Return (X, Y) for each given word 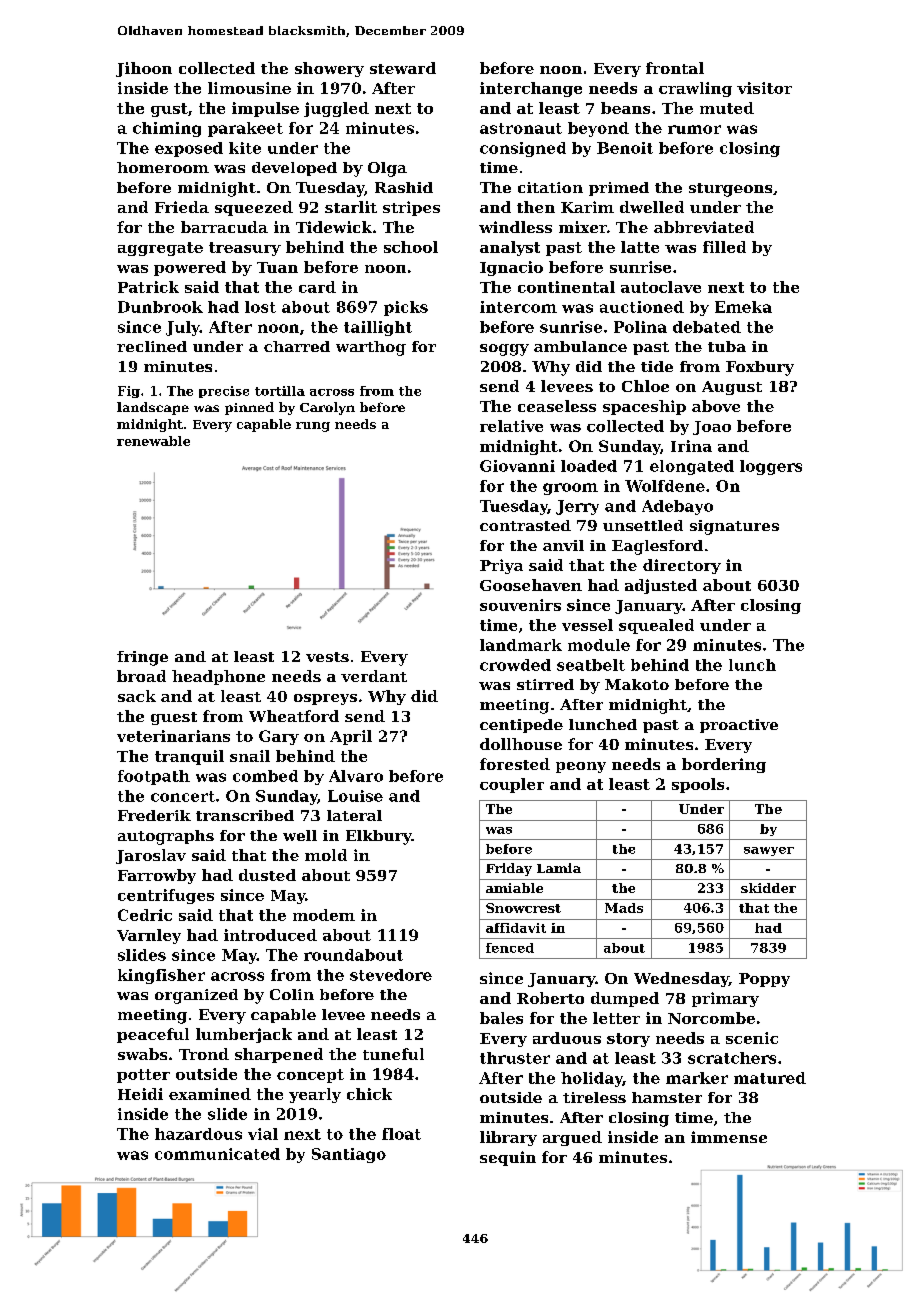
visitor (764, 88)
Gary (279, 737)
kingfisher (161, 976)
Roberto (550, 998)
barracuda (224, 227)
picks (406, 308)
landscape (153, 408)
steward (403, 68)
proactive (739, 726)
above (716, 406)
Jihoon (144, 69)
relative (511, 426)
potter (143, 1076)
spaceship (644, 407)
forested (515, 764)
